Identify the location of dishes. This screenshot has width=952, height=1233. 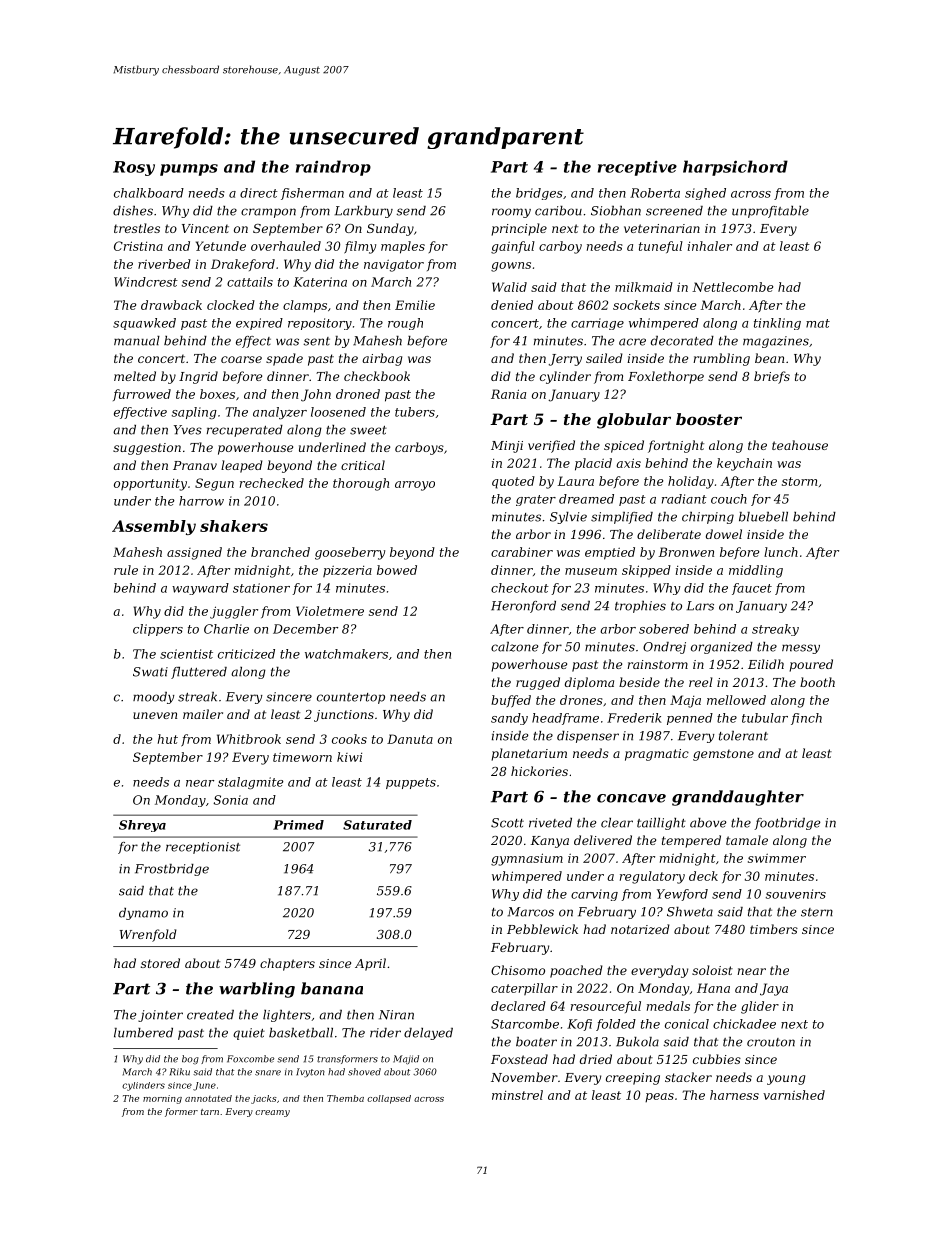
(133, 211).
